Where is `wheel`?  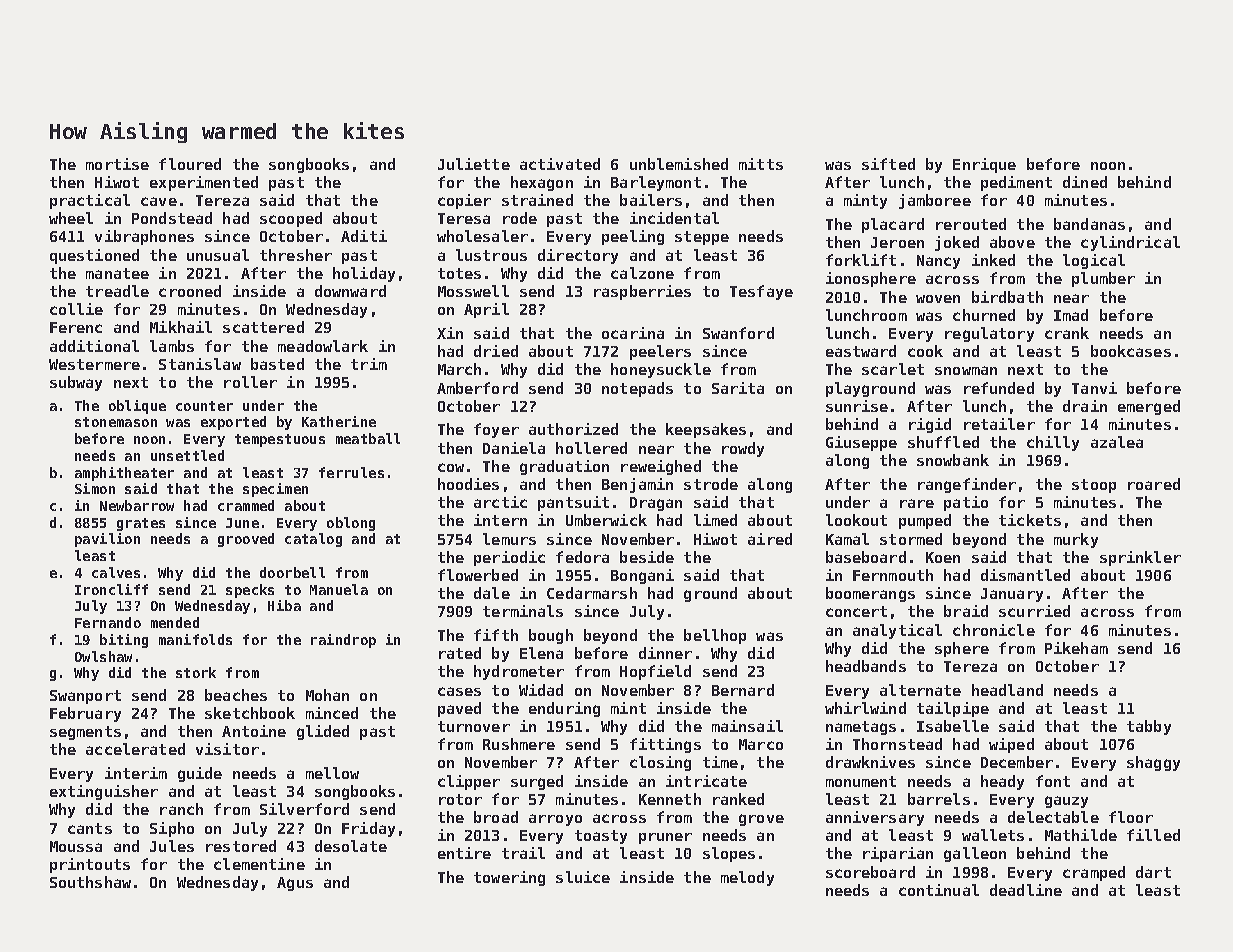
wheel is located at coordinates (71, 218).
